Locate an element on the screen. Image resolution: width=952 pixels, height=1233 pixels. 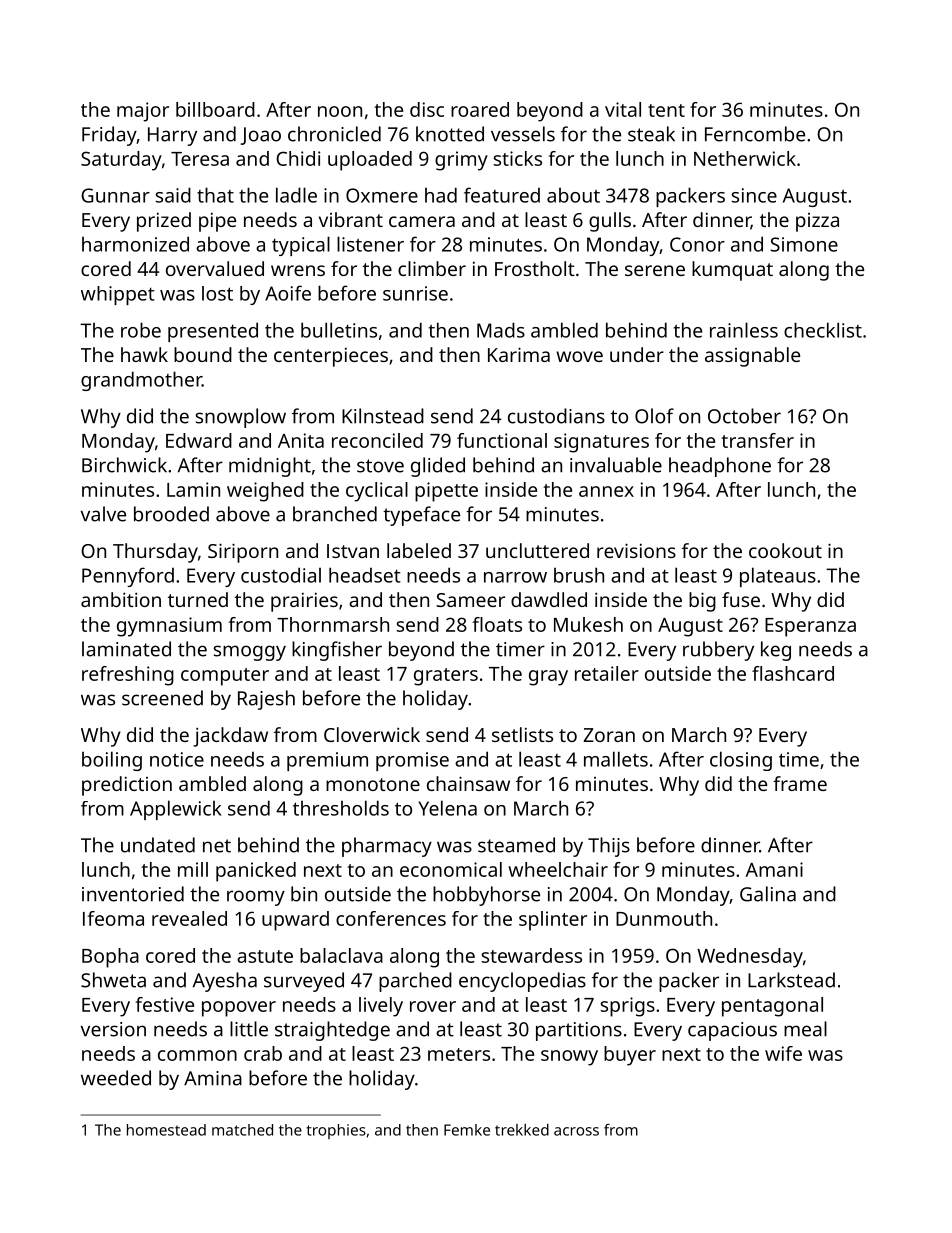
Ferncombe is located at coordinates (755, 134).
